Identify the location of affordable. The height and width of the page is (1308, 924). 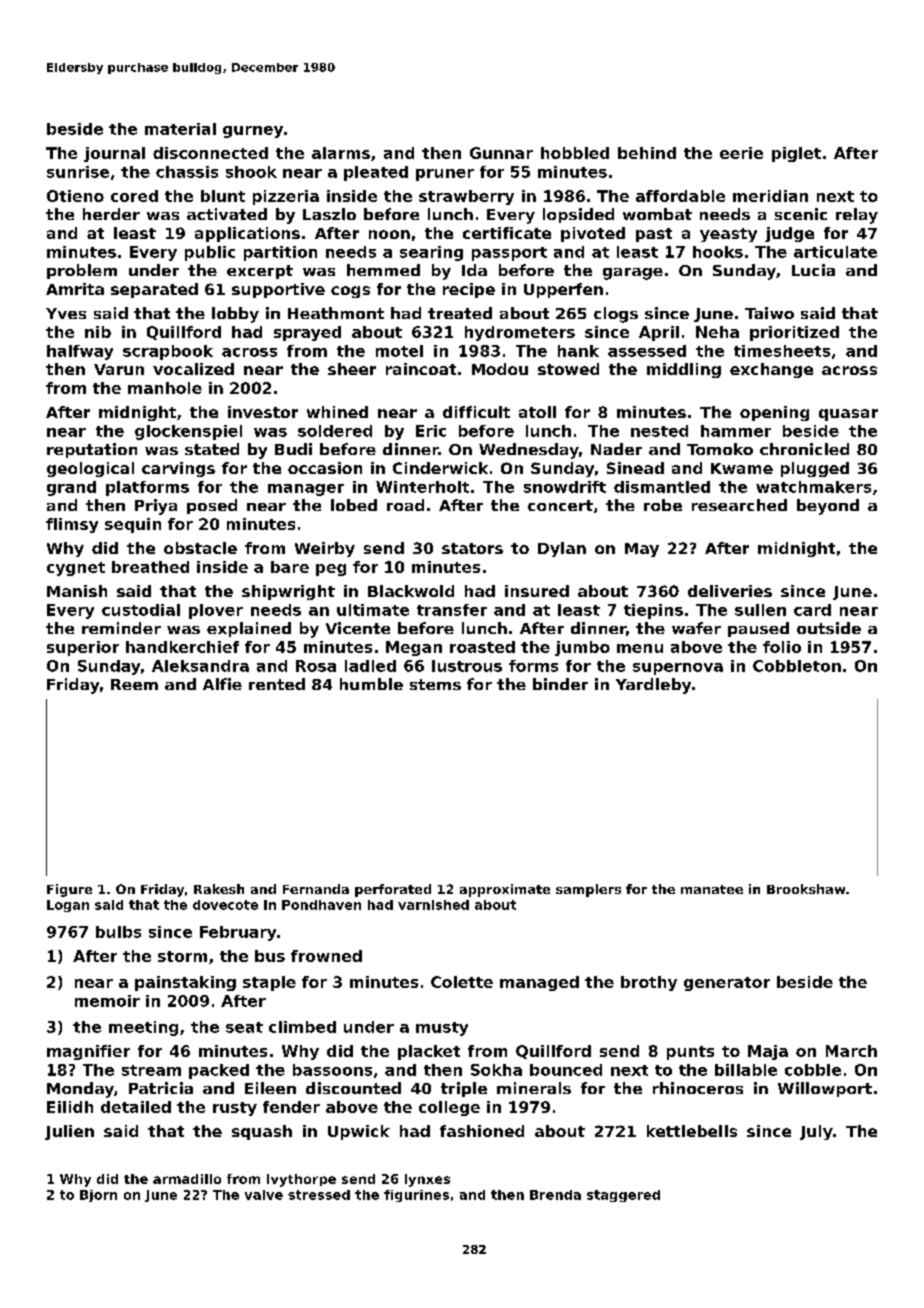
(680, 196).
